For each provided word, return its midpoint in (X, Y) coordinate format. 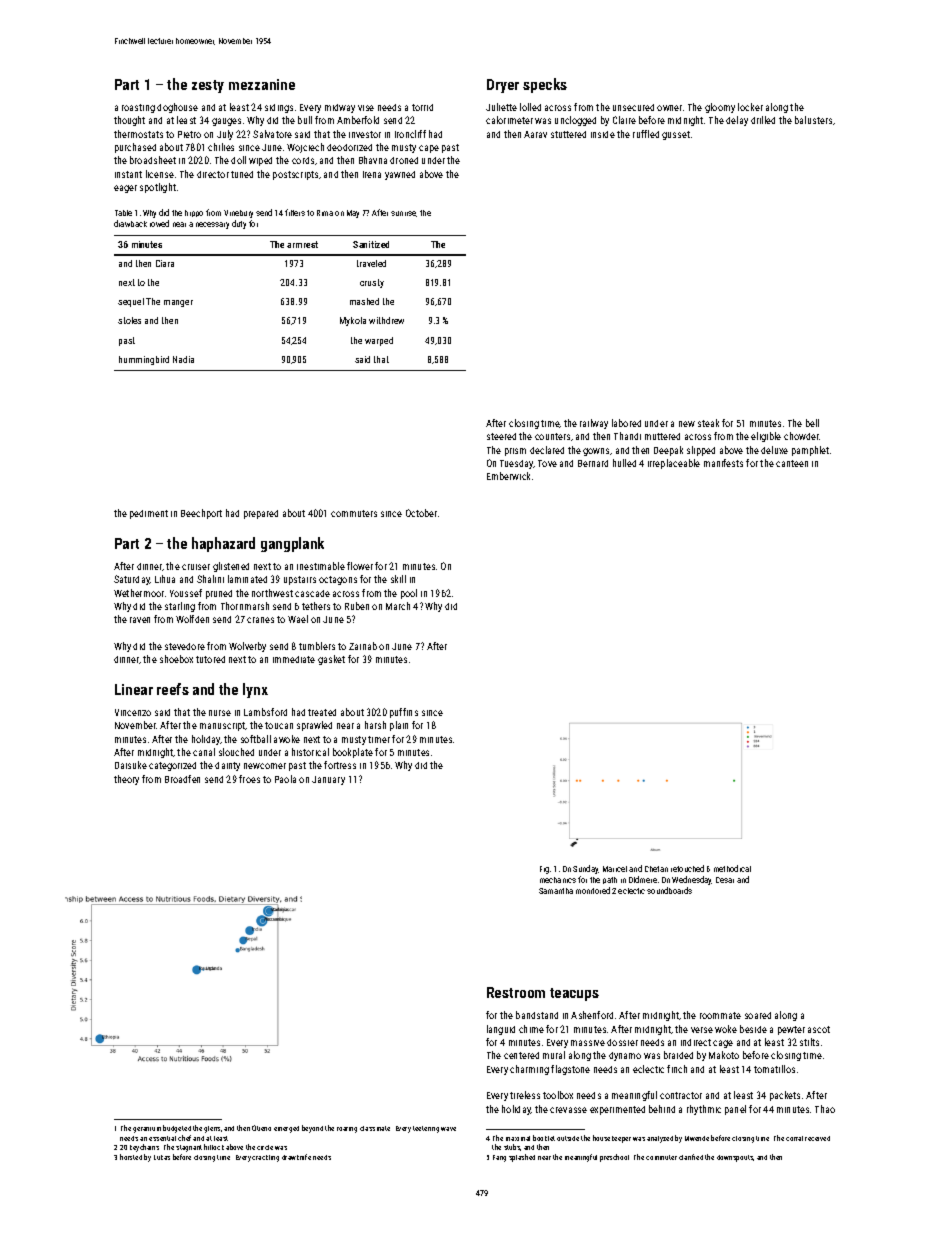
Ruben (357, 606)
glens (212, 1129)
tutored (210, 659)
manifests (723, 463)
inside (603, 134)
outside (568, 1138)
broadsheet (153, 160)
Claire (624, 120)
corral (794, 1138)
